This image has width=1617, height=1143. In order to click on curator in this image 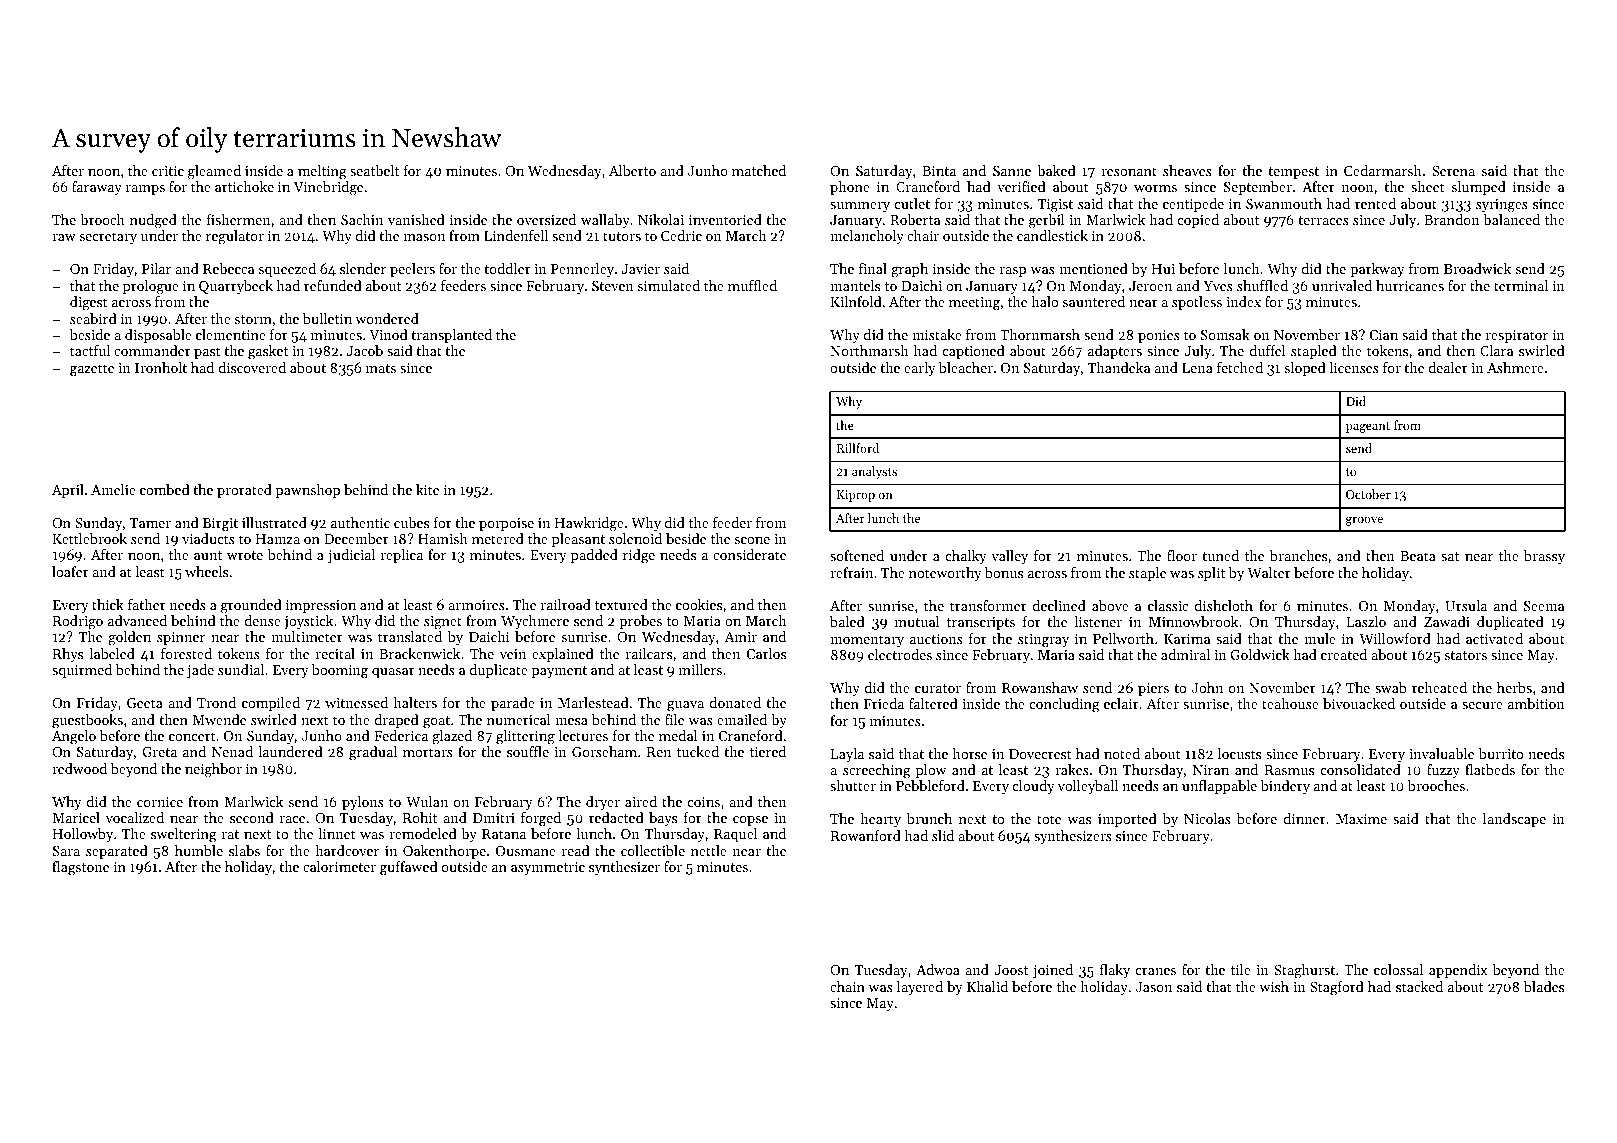, I will do `click(938, 688)`.
